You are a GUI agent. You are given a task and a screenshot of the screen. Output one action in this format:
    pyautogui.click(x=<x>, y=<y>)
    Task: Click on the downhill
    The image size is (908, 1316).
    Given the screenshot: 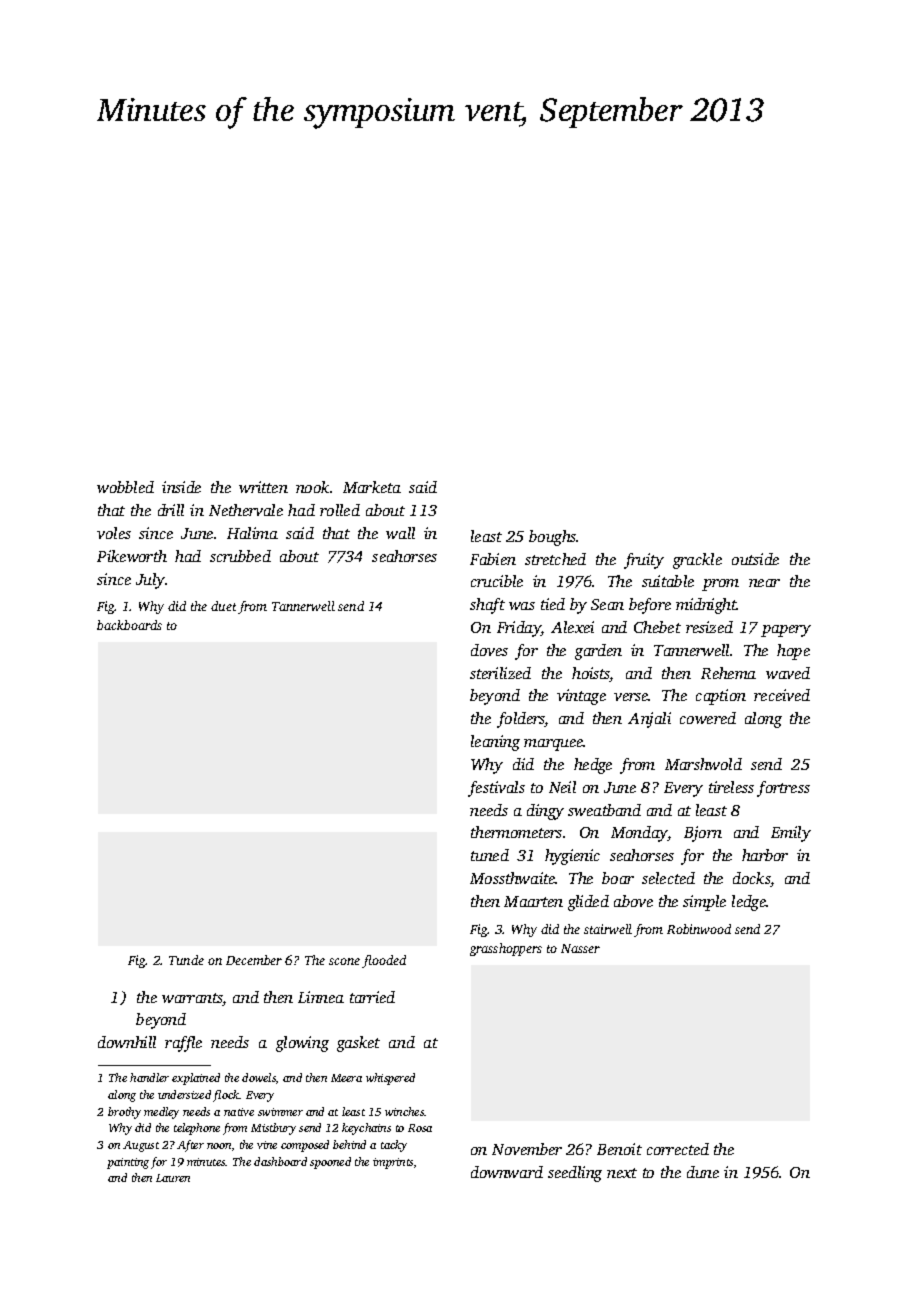 What is the action you would take?
    pyautogui.click(x=127, y=1042)
